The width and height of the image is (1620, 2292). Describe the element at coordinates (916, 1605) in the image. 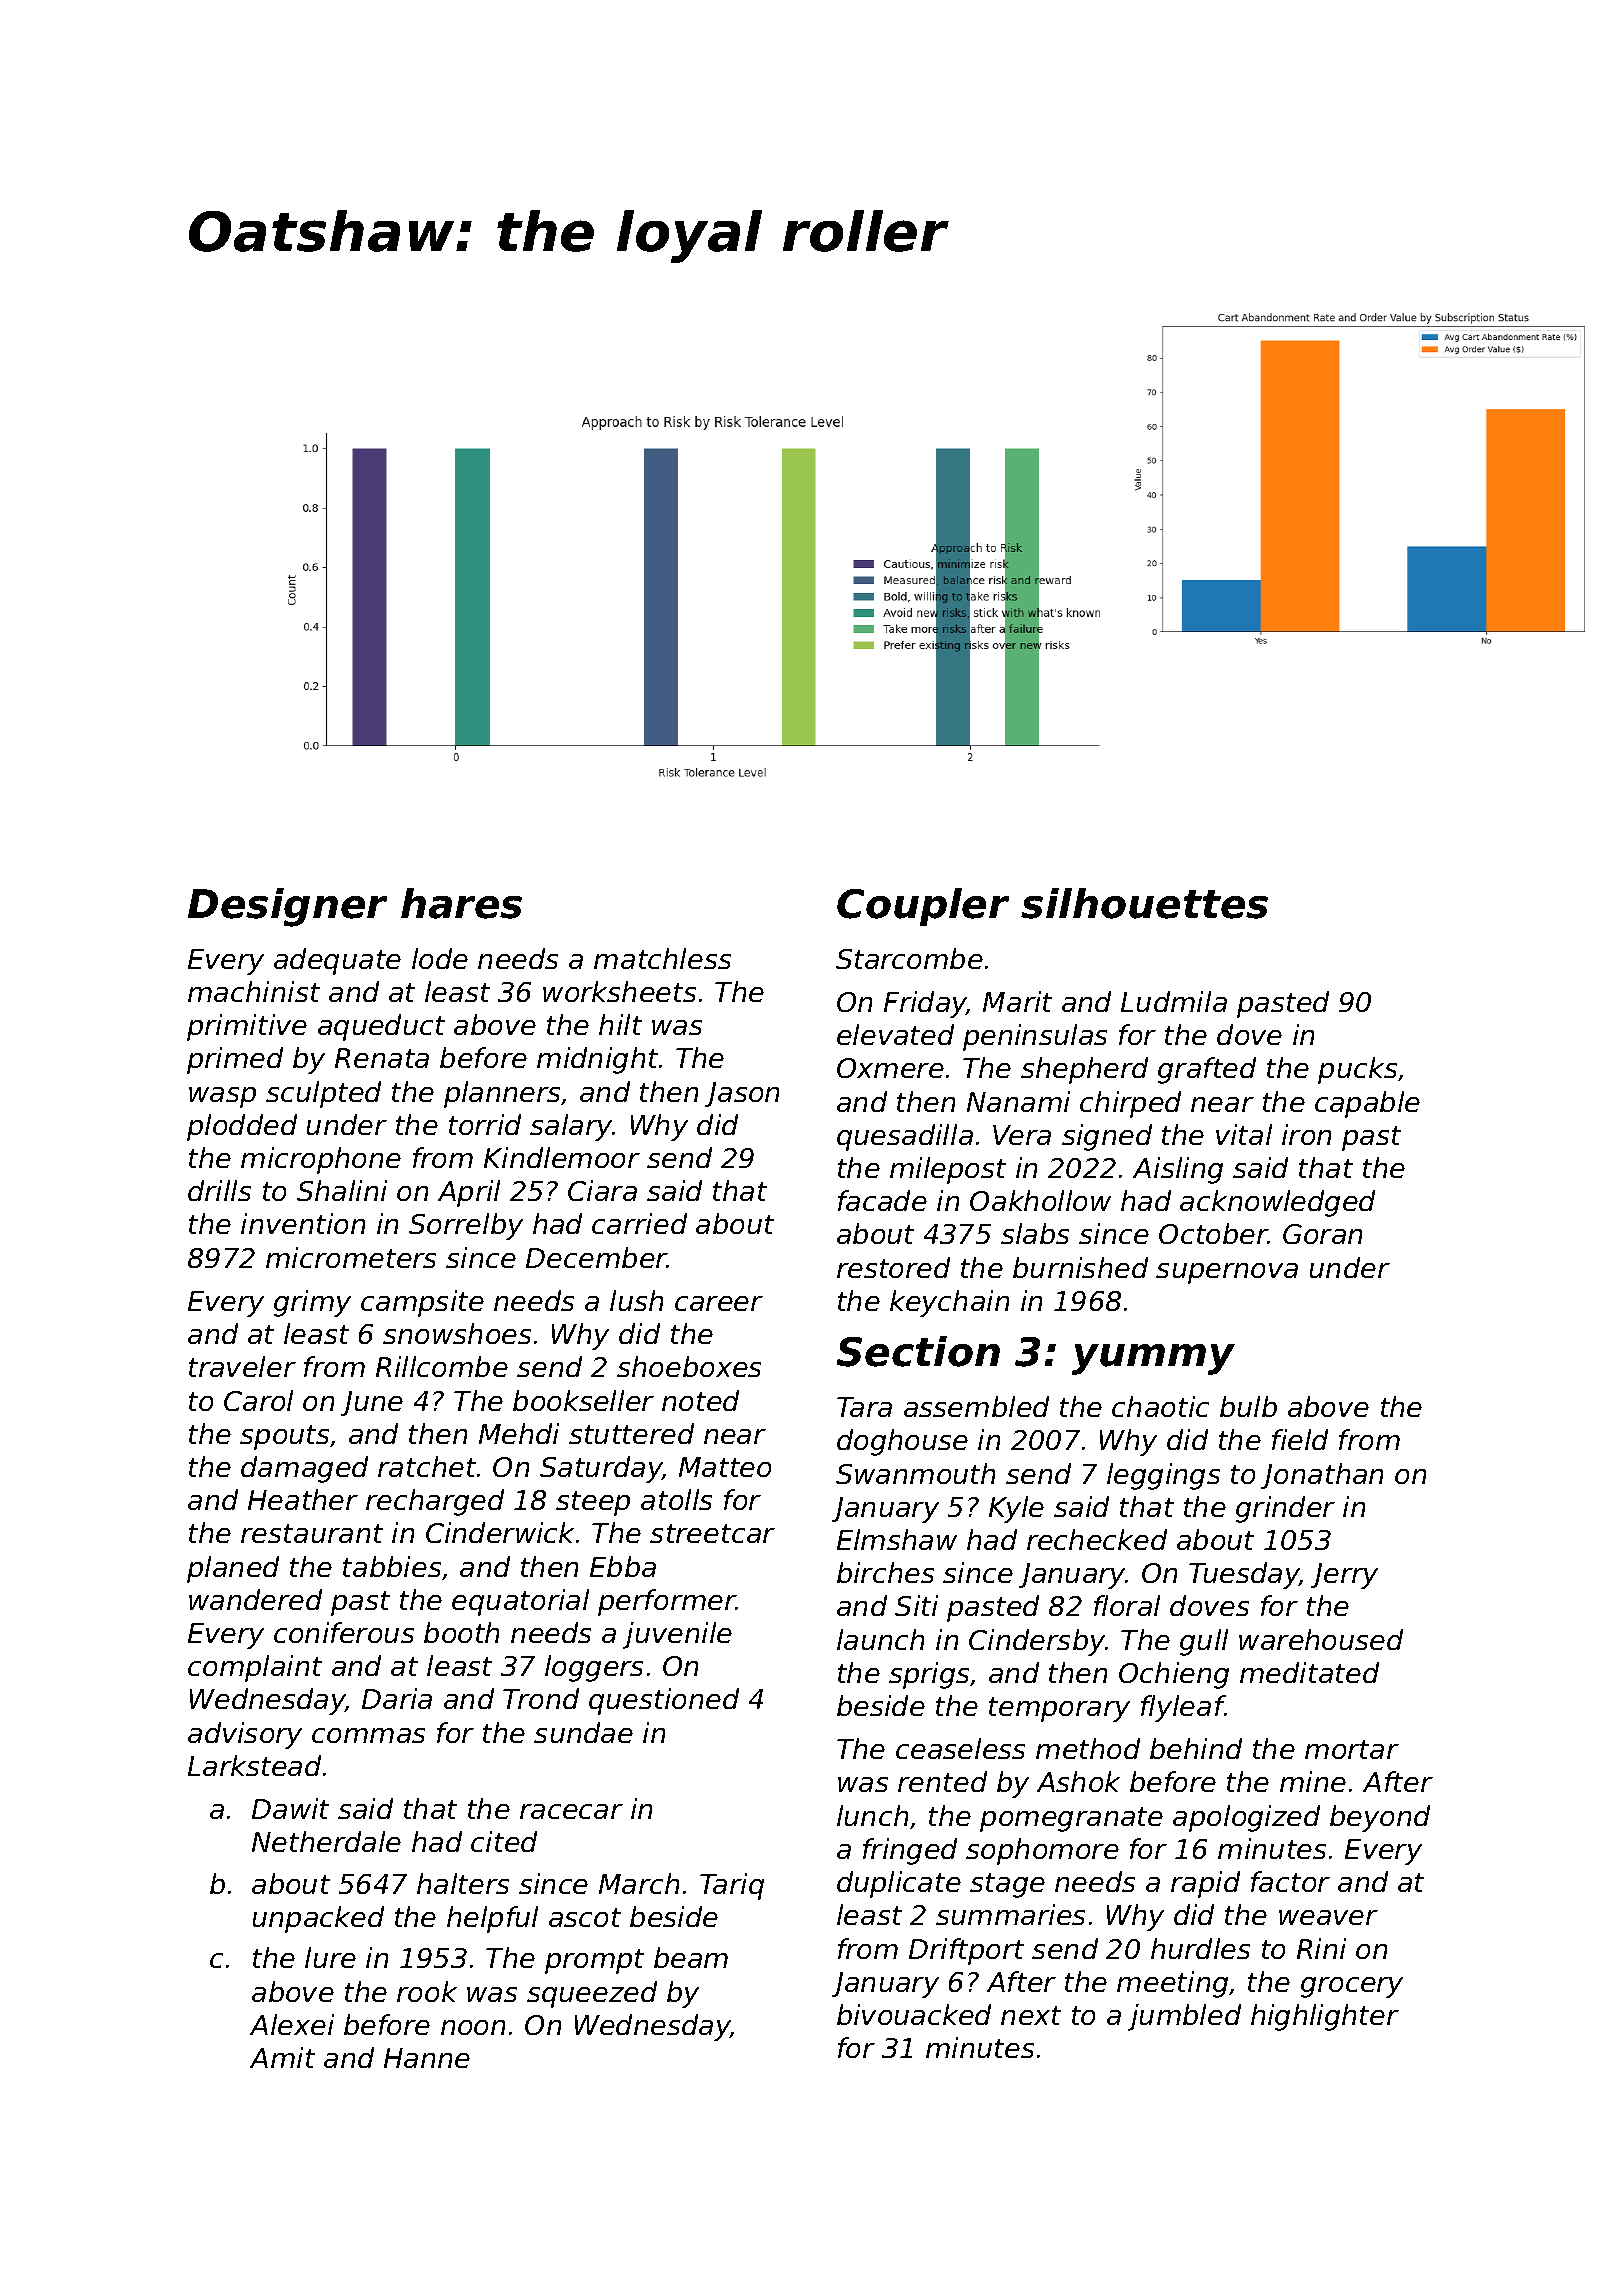

I see `Siti` at that location.
